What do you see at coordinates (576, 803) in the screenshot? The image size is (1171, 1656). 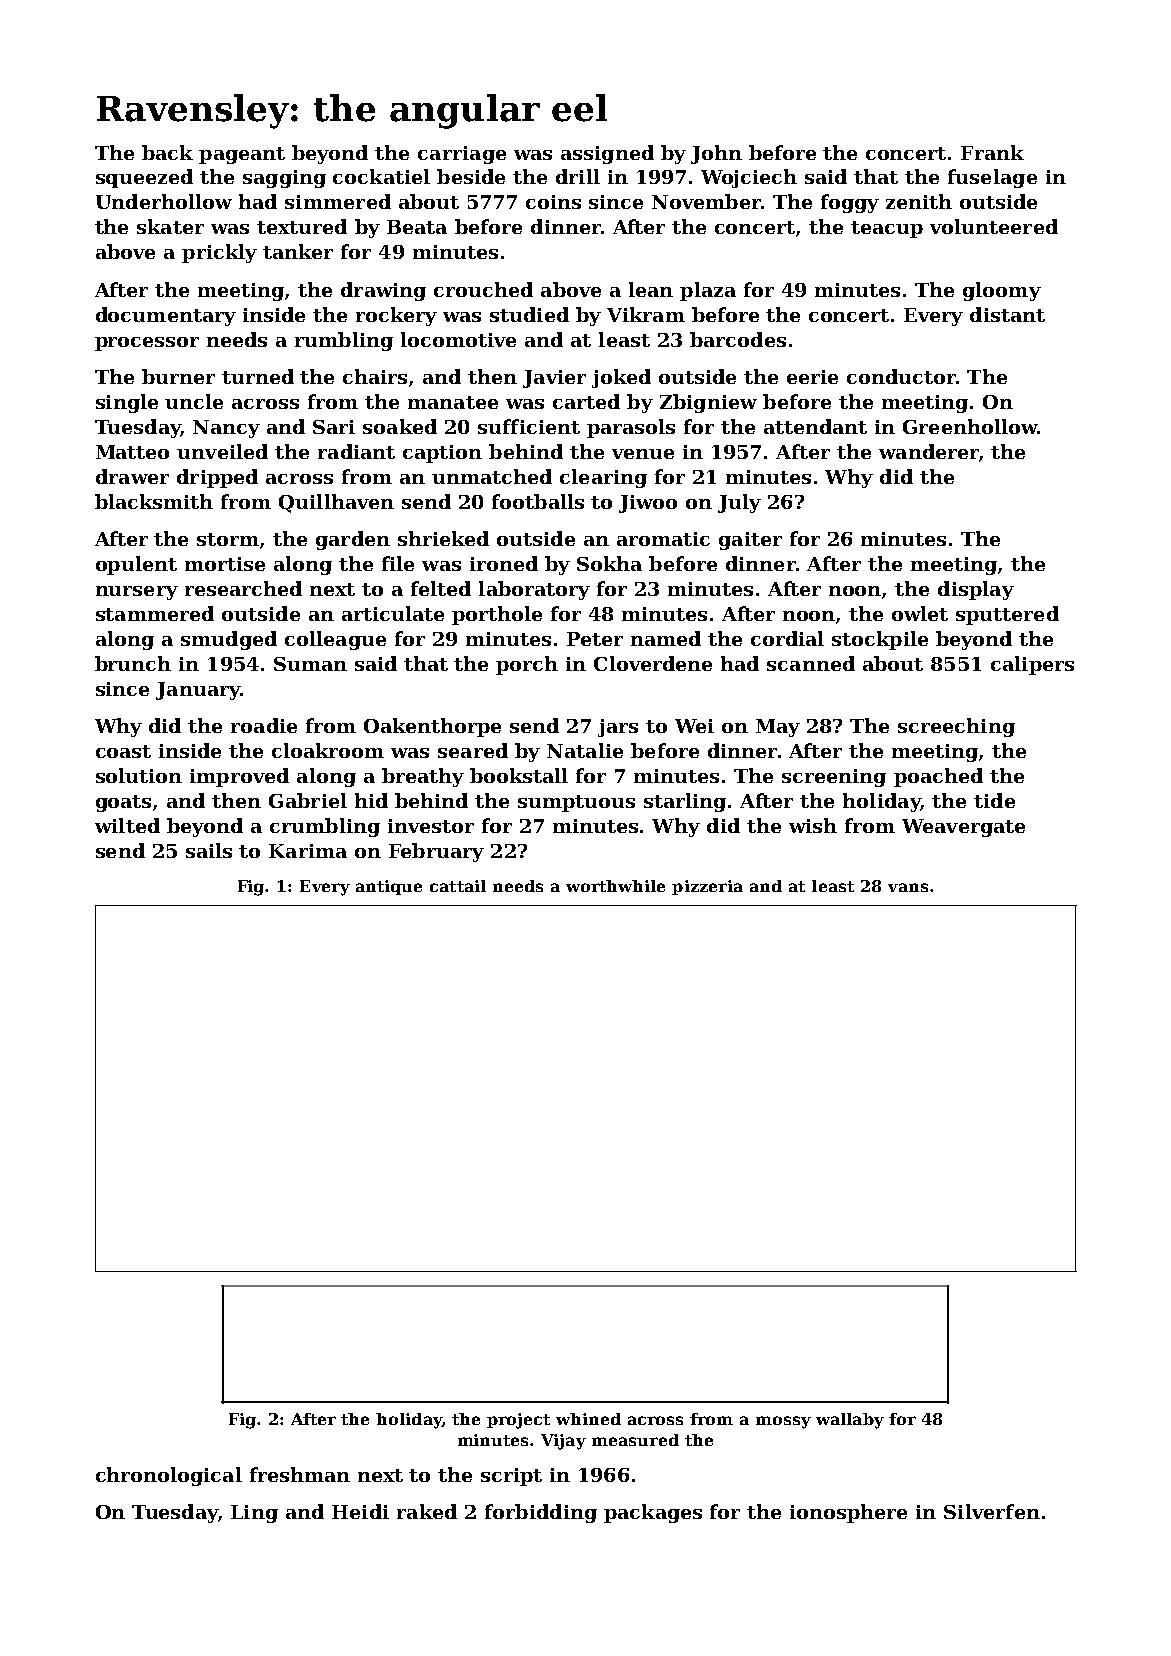 I see `sumptuous` at bounding box center [576, 803].
